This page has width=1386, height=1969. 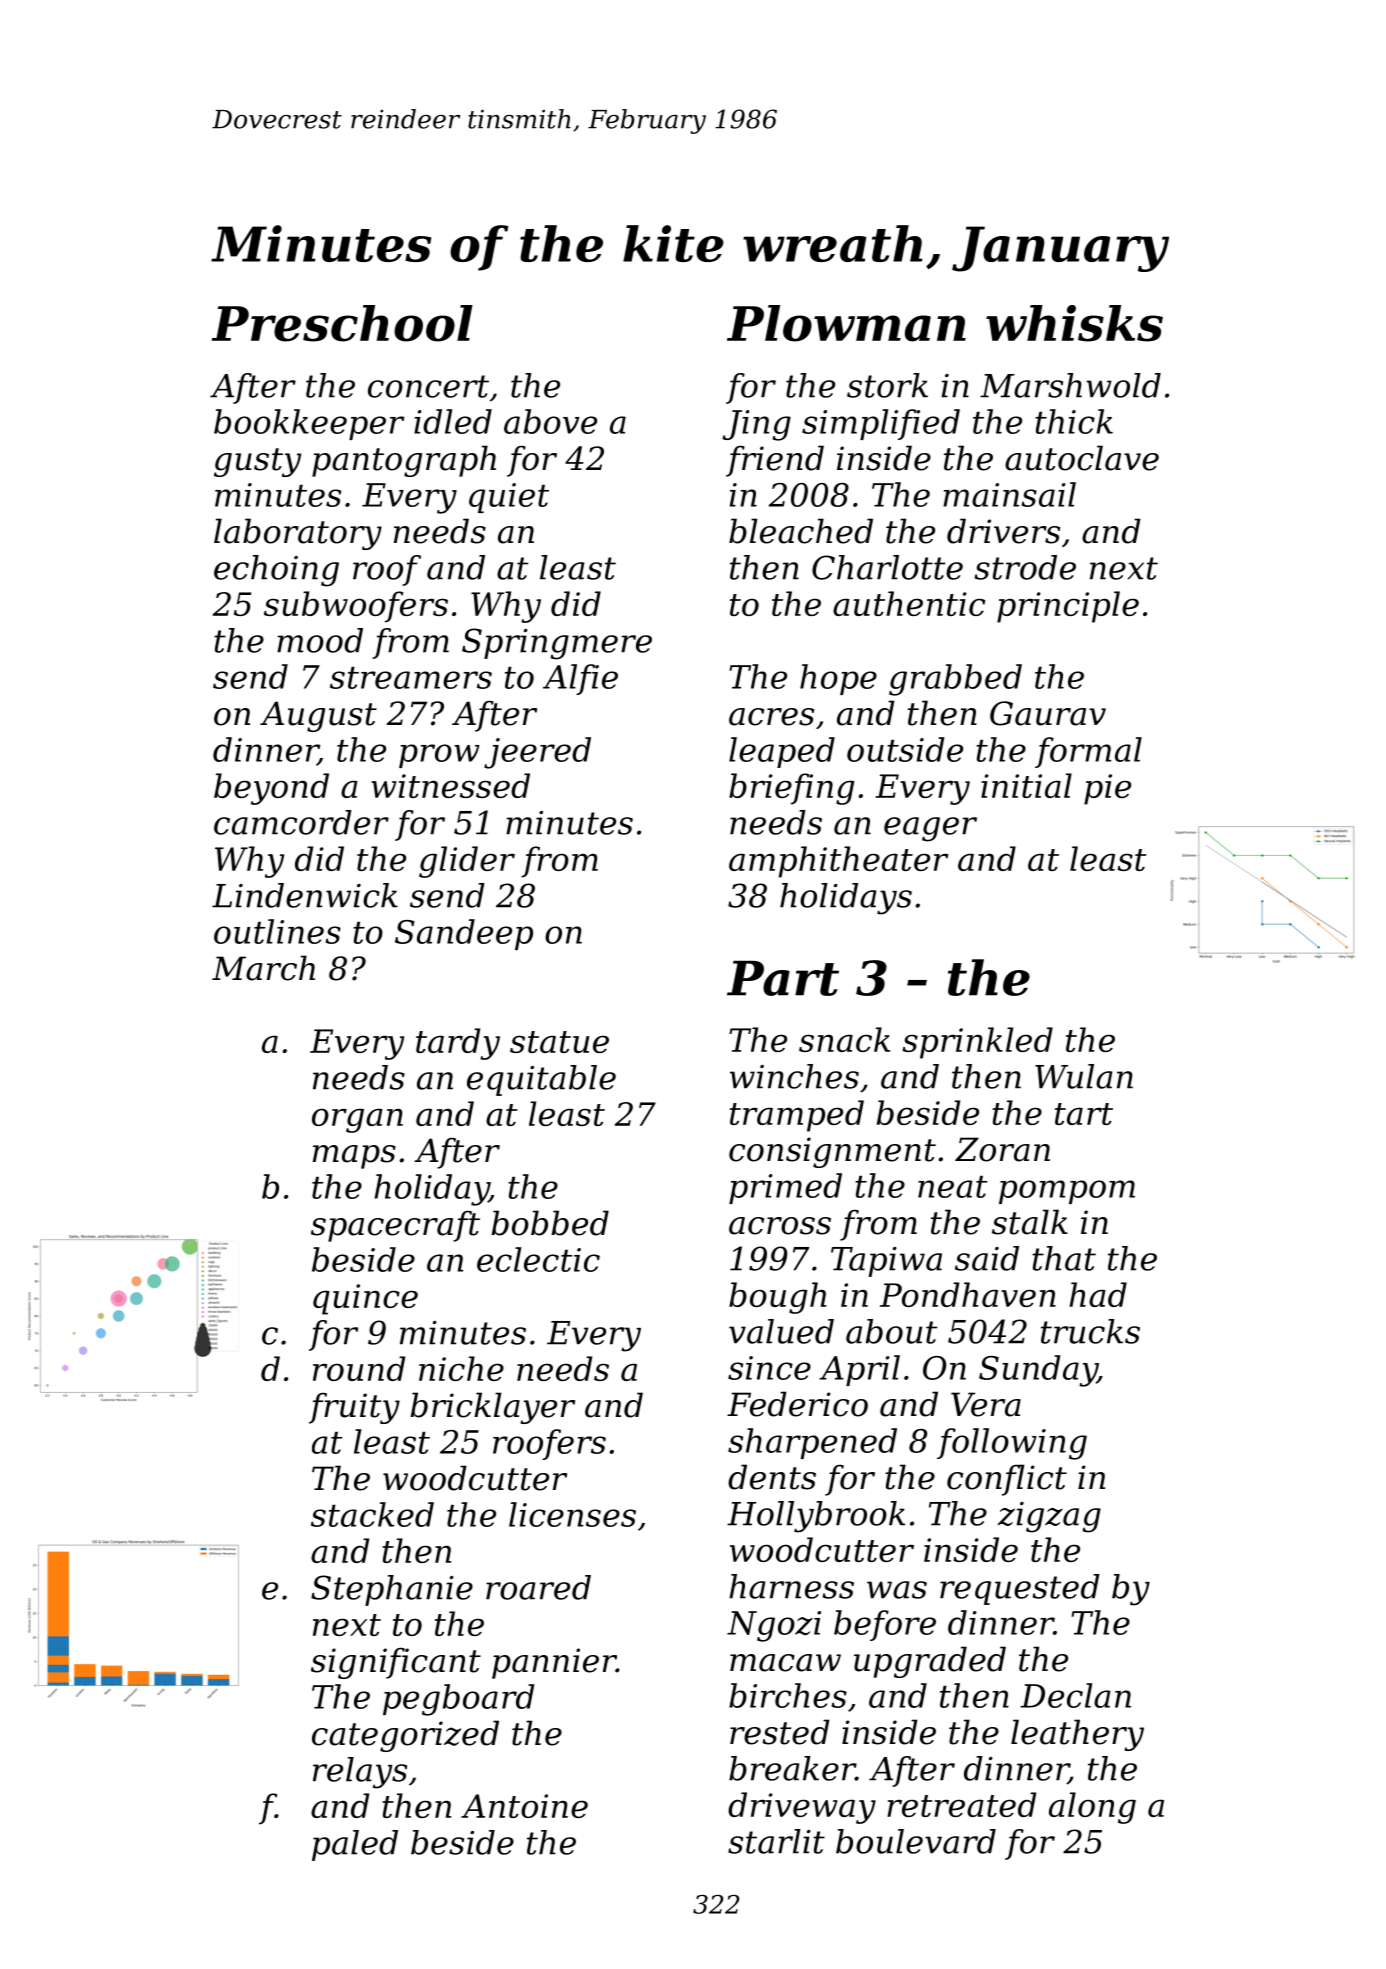 What do you see at coordinates (360, 1773) in the page?
I see `relays` at bounding box center [360, 1773].
